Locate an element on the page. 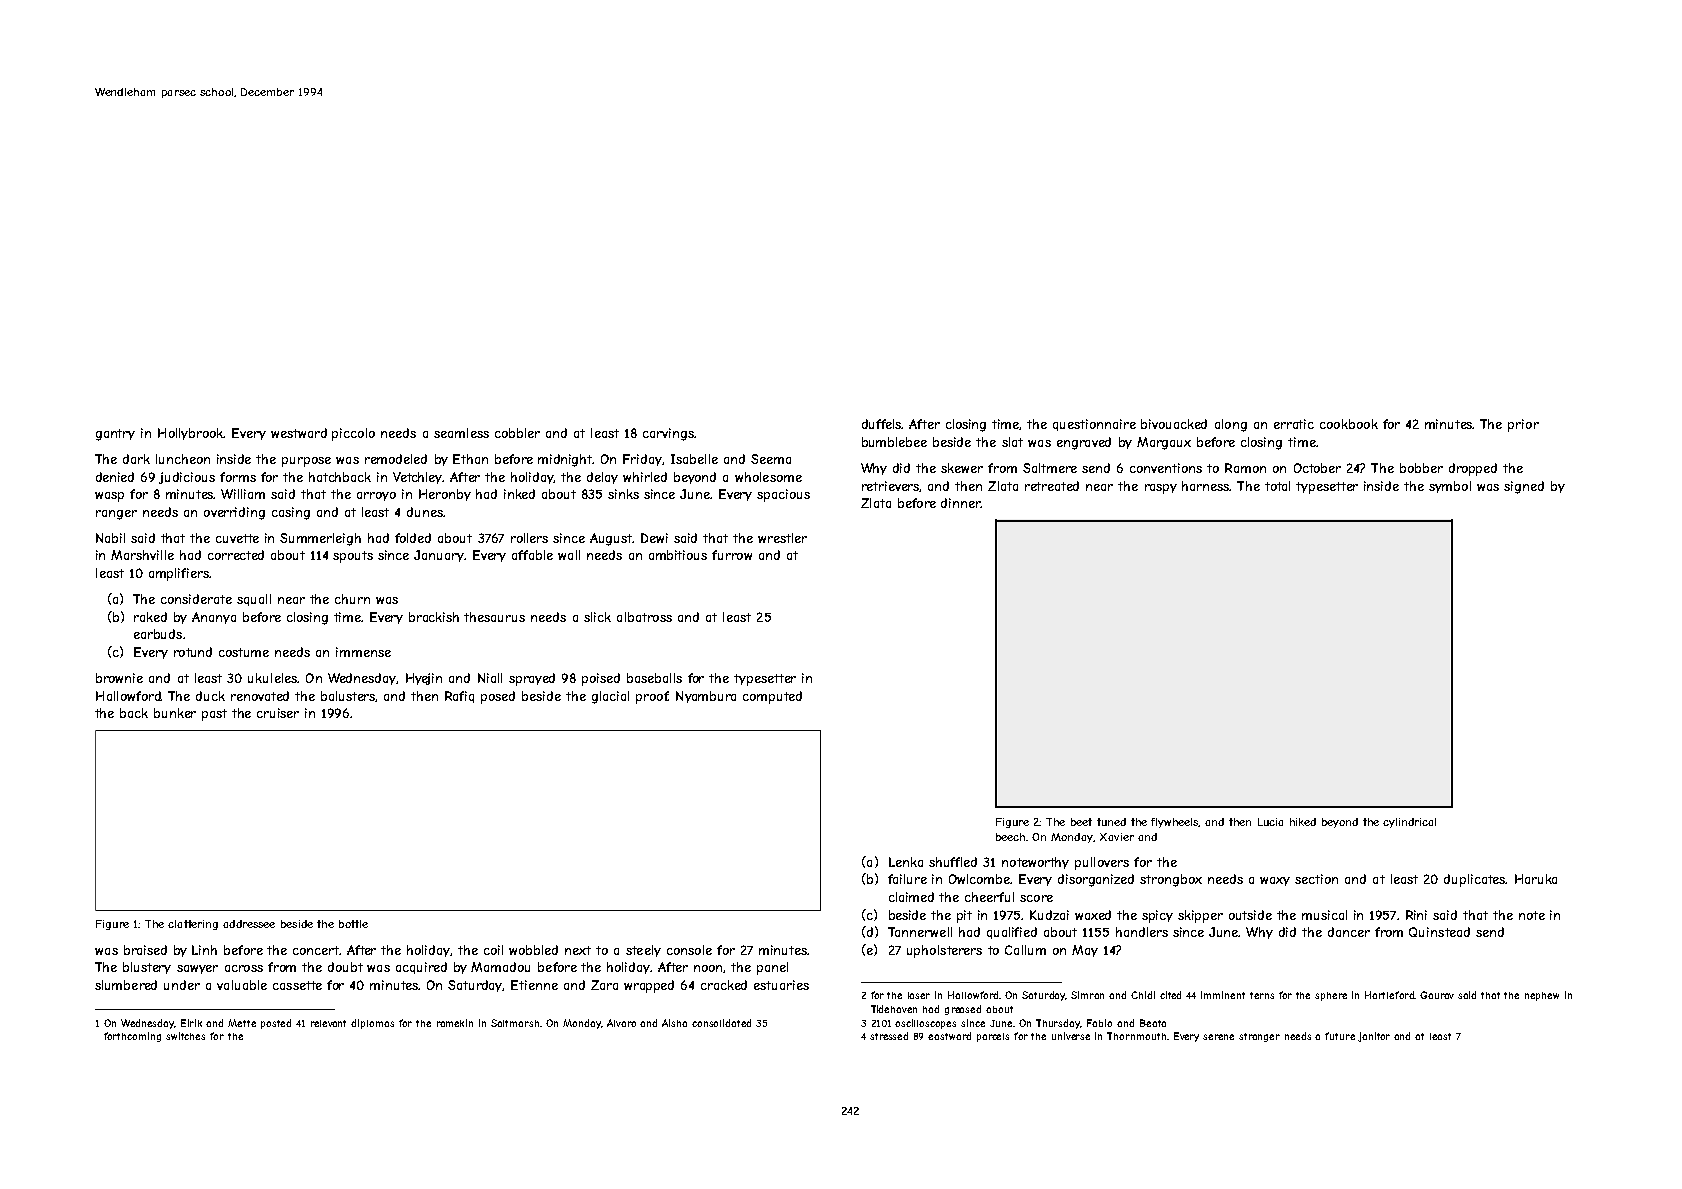 The image size is (1682, 1189). under is located at coordinates (182, 985).
